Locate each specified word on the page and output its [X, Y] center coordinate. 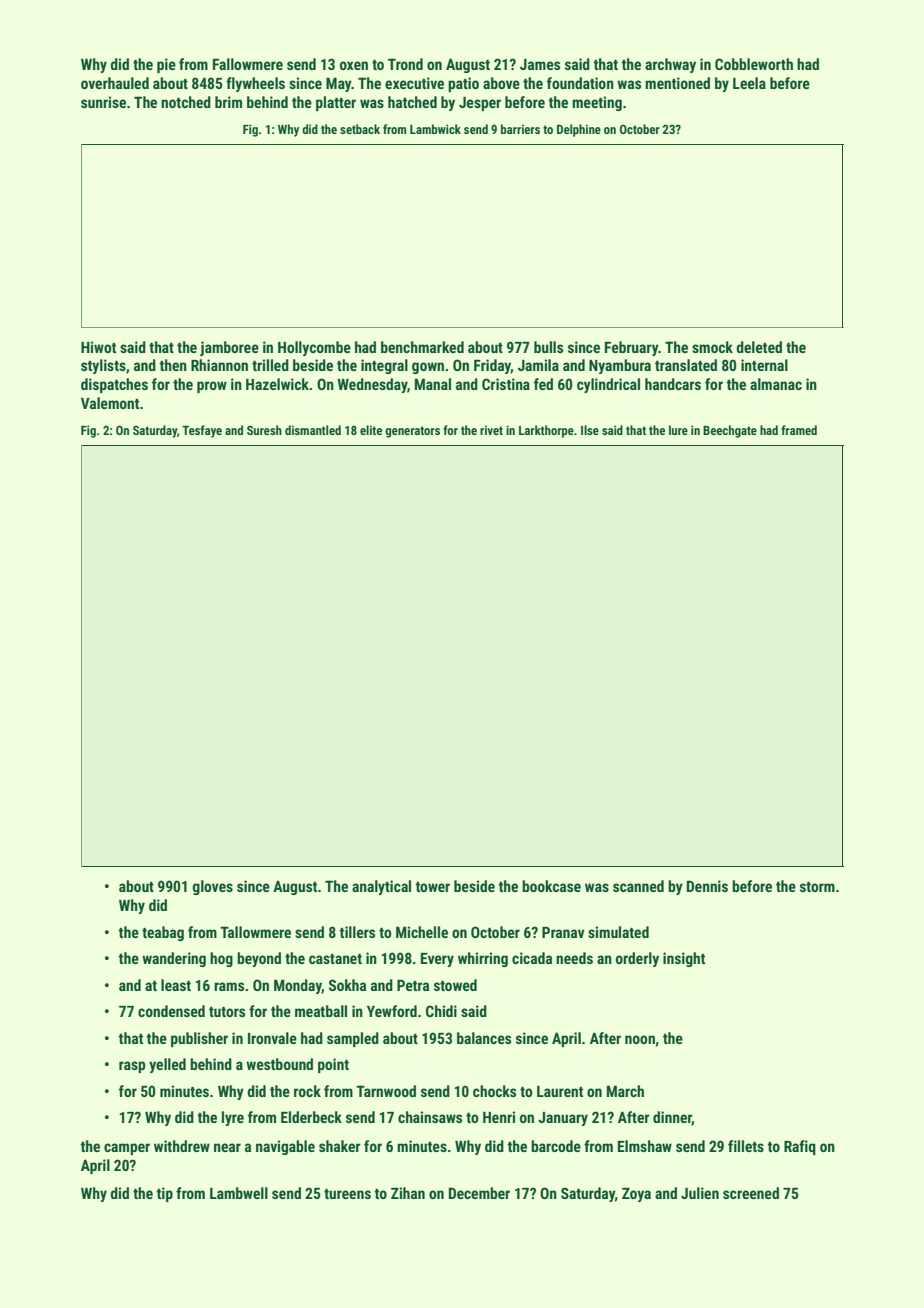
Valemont [110, 403]
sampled [353, 1039]
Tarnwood [386, 1091]
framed [799, 430]
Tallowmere [255, 932]
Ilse [590, 430]
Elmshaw [645, 1146]
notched [186, 102]
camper [127, 1149]
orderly [637, 959]
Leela [749, 83]
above [501, 83]
